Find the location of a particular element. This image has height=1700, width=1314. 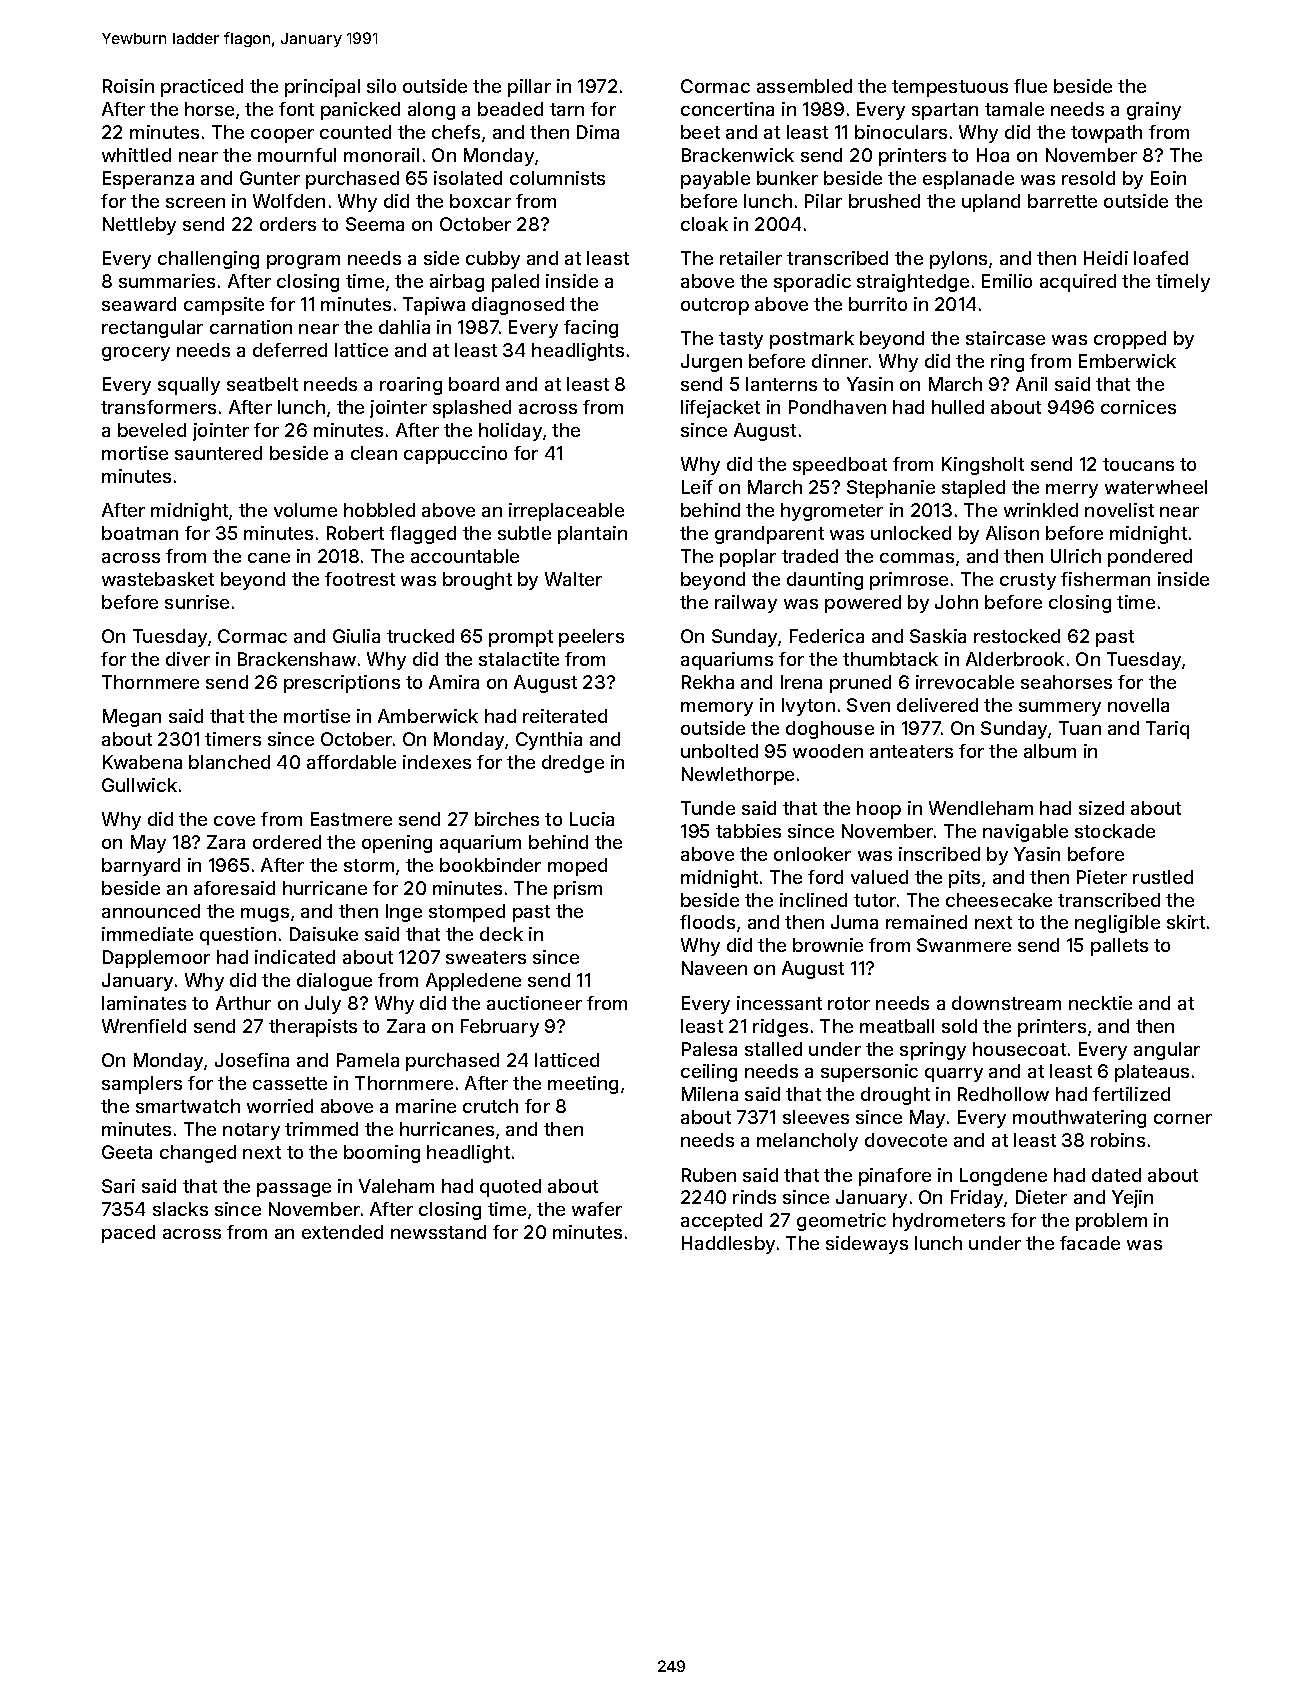

barnyard is located at coordinates (141, 867).
